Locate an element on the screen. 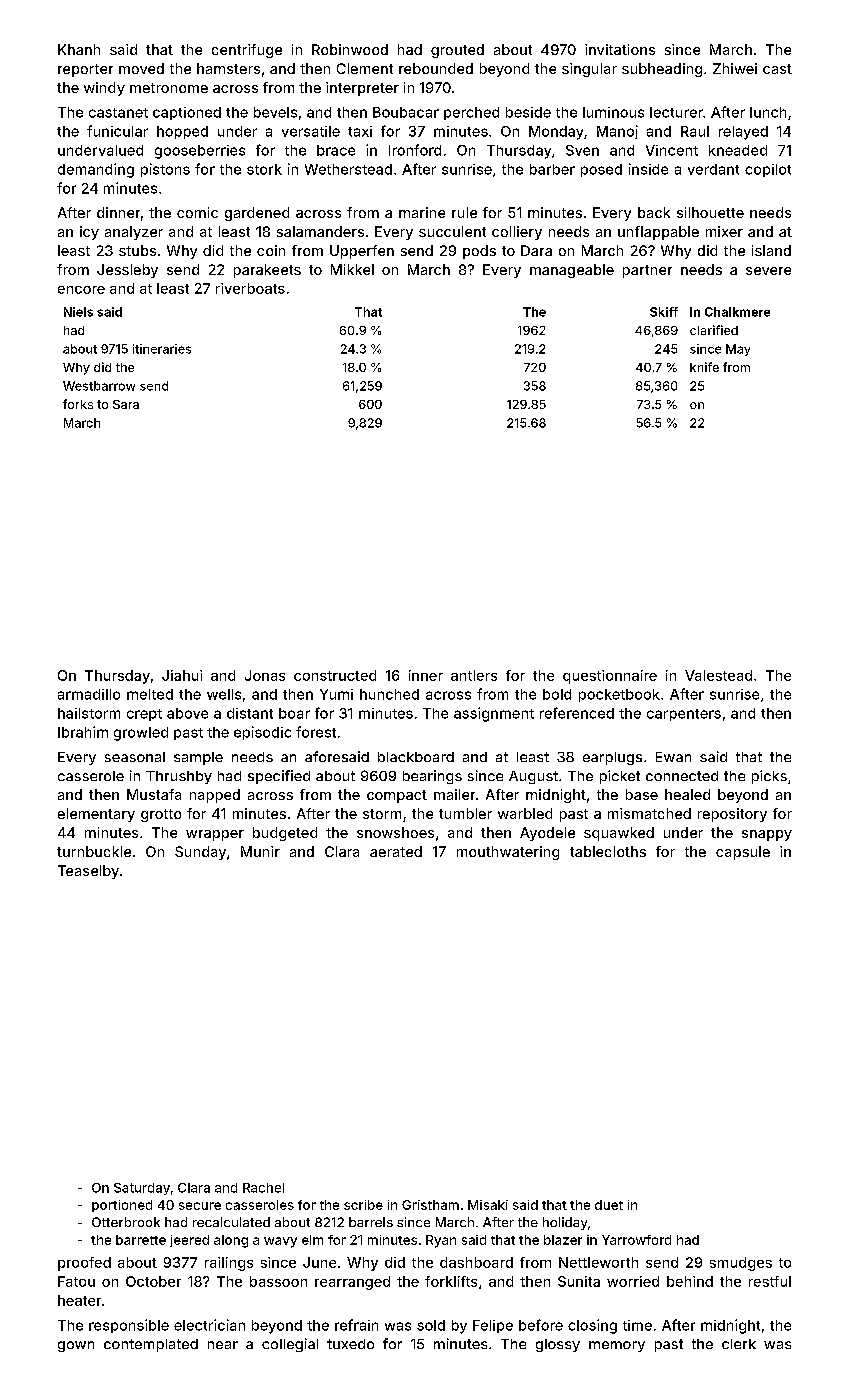 Image resolution: width=849 pixels, height=1400 pixels. portioned is located at coordinates (122, 1206).
